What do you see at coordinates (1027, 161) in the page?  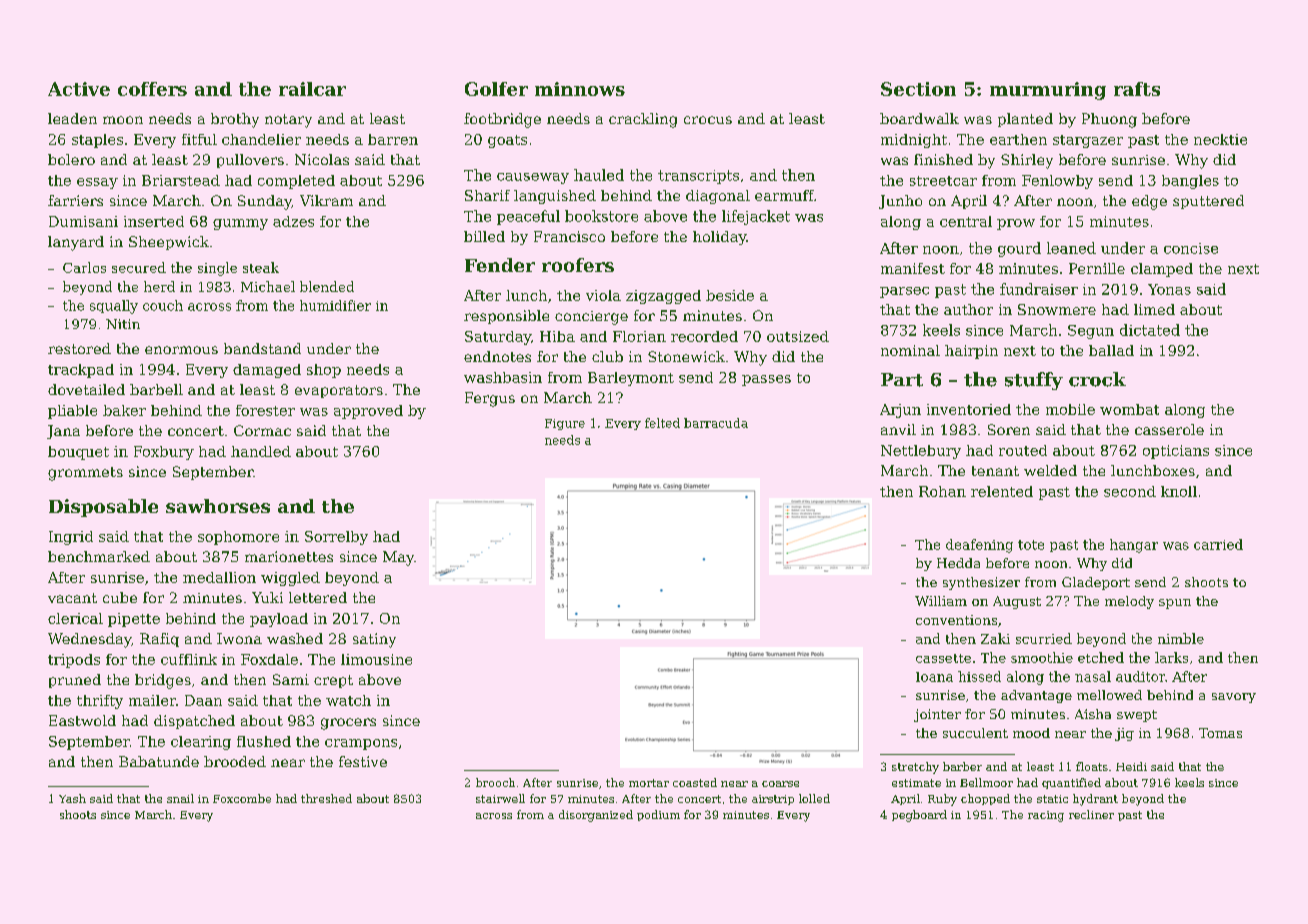 I see `Shirley` at bounding box center [1027, 161].
